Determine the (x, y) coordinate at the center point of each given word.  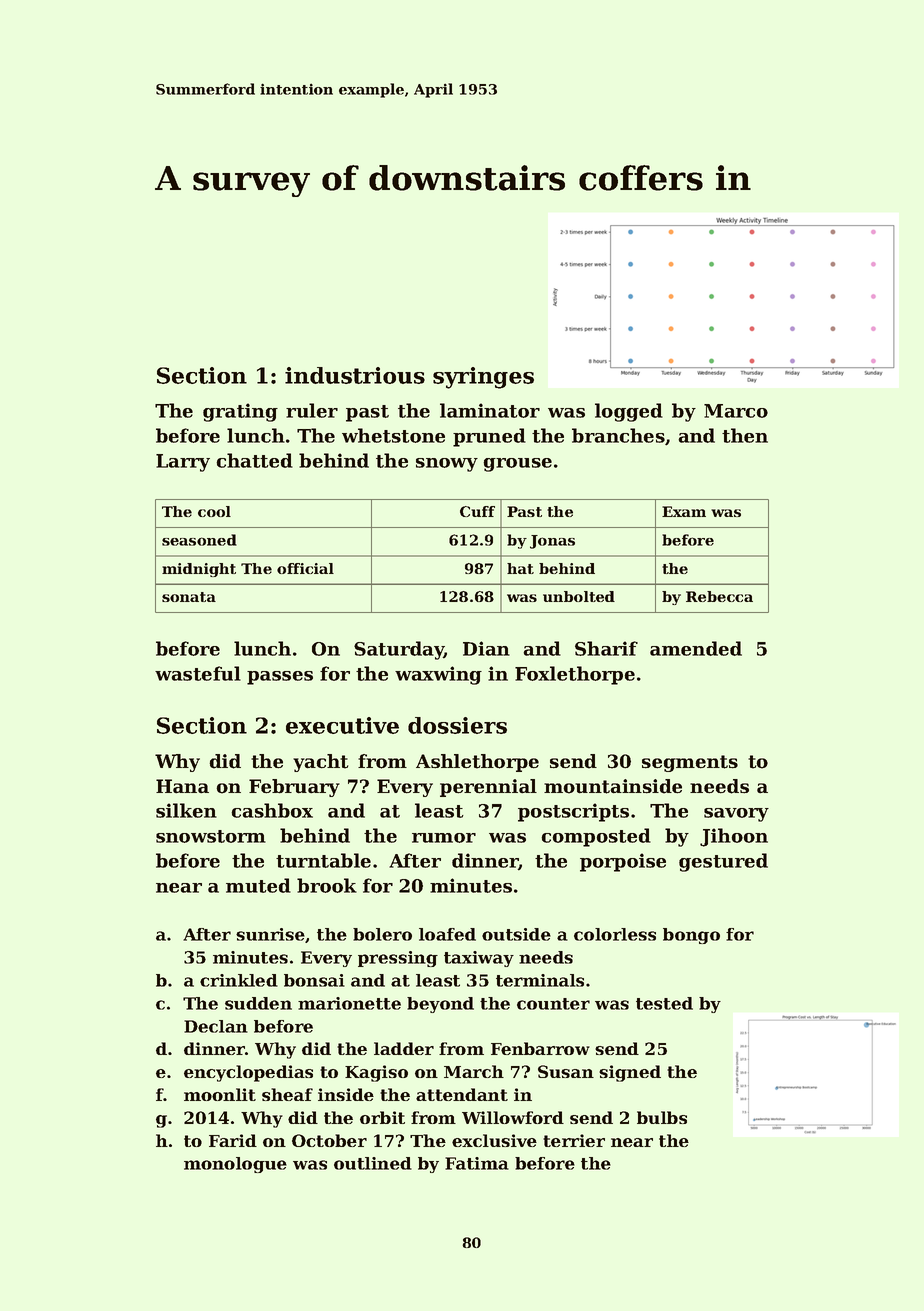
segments (690, 763)
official (305, 568)
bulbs (662, 1117)
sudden (258, 1003)
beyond (440, 1005)
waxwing (438, 675)
